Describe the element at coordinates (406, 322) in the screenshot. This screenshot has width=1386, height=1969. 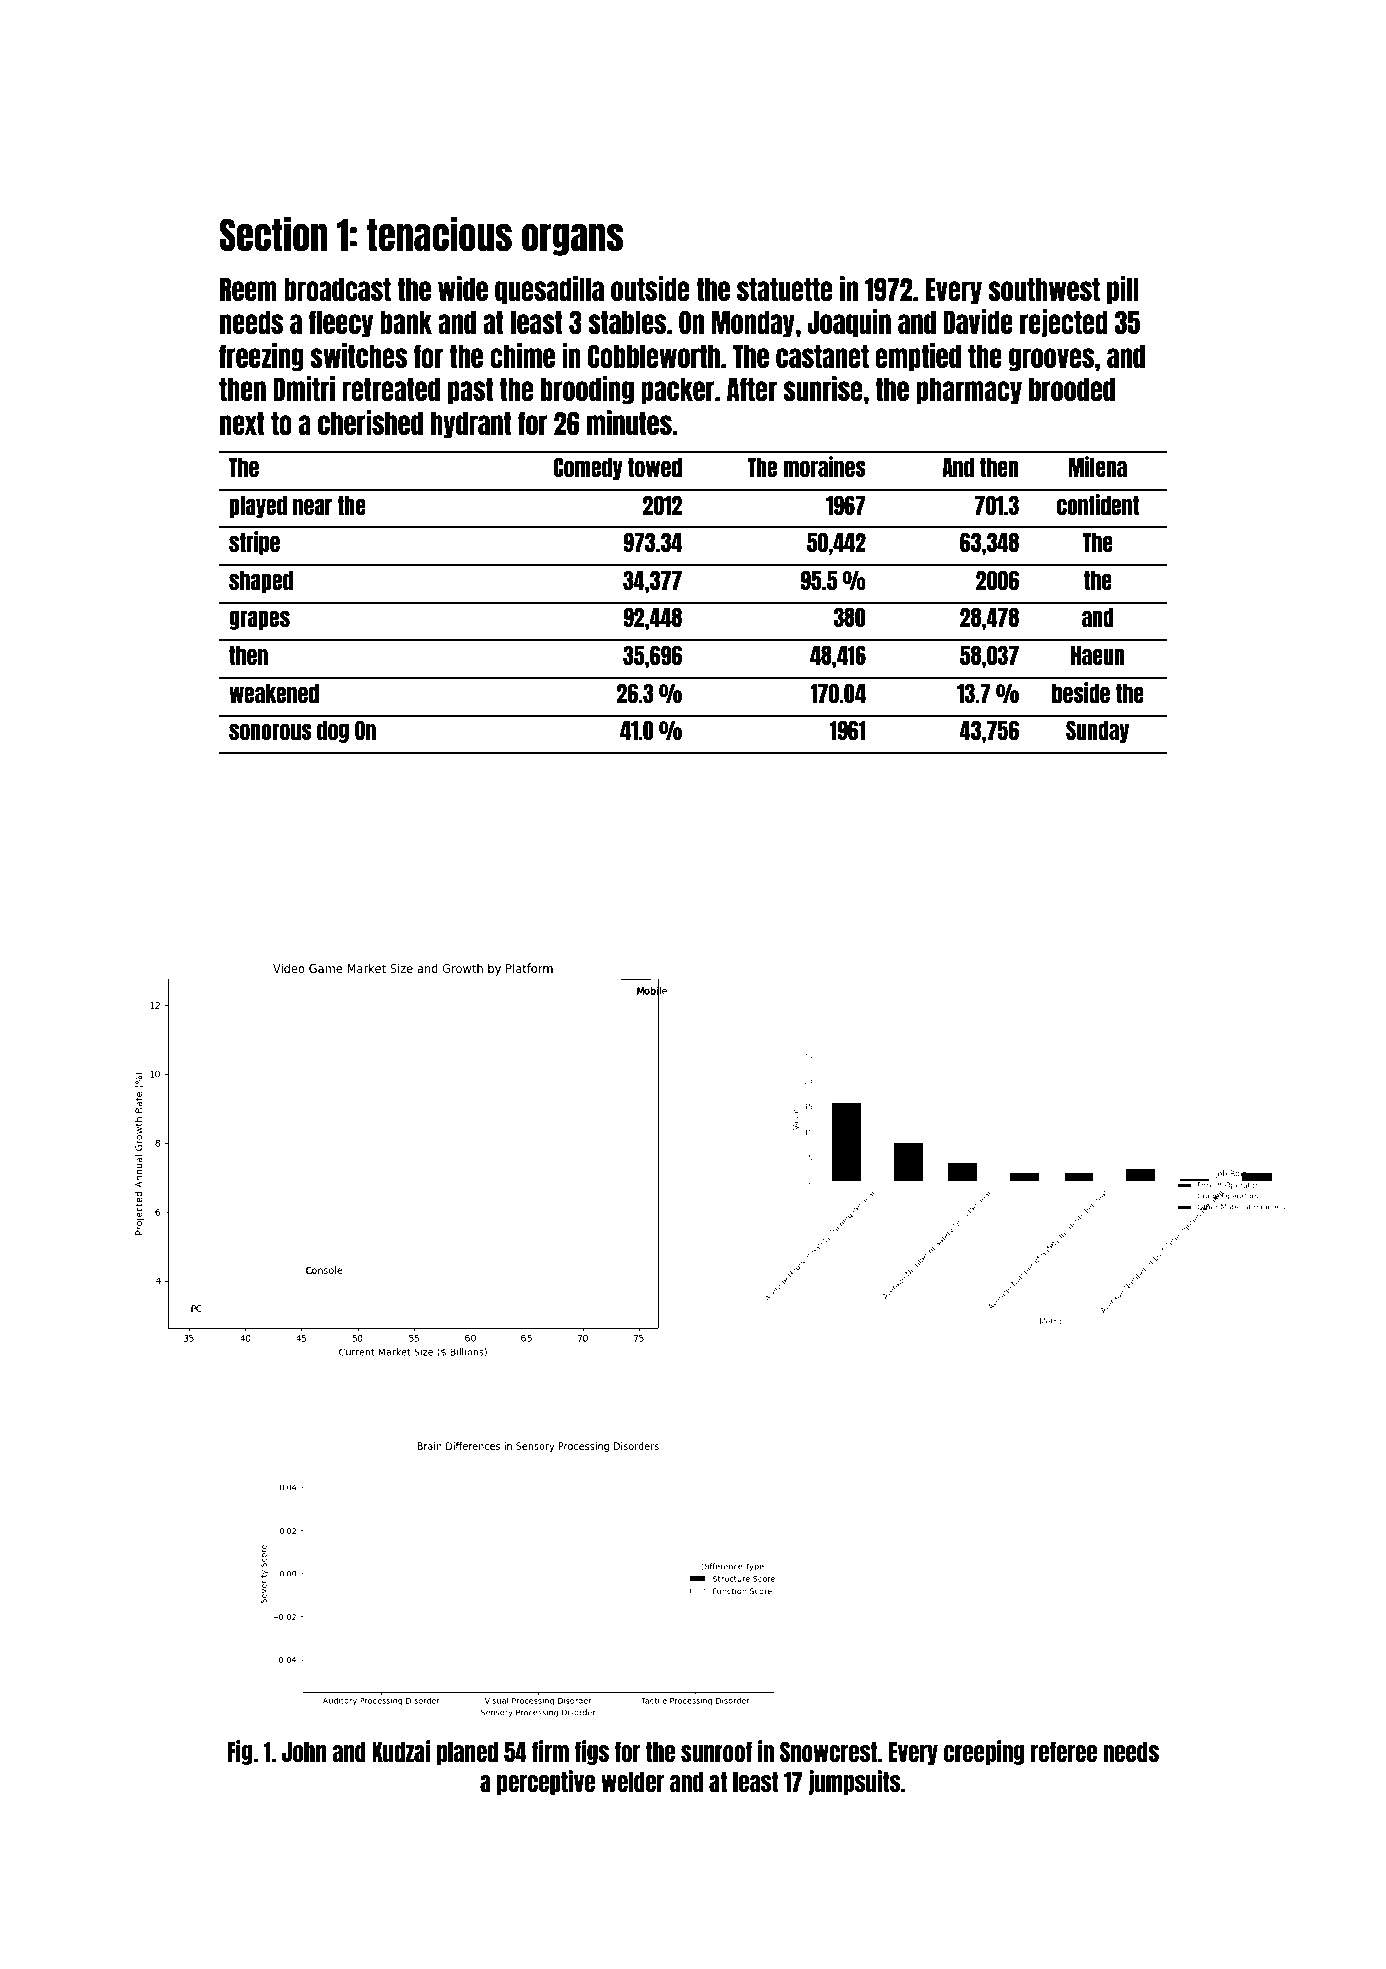
I see `bank` at that location.
